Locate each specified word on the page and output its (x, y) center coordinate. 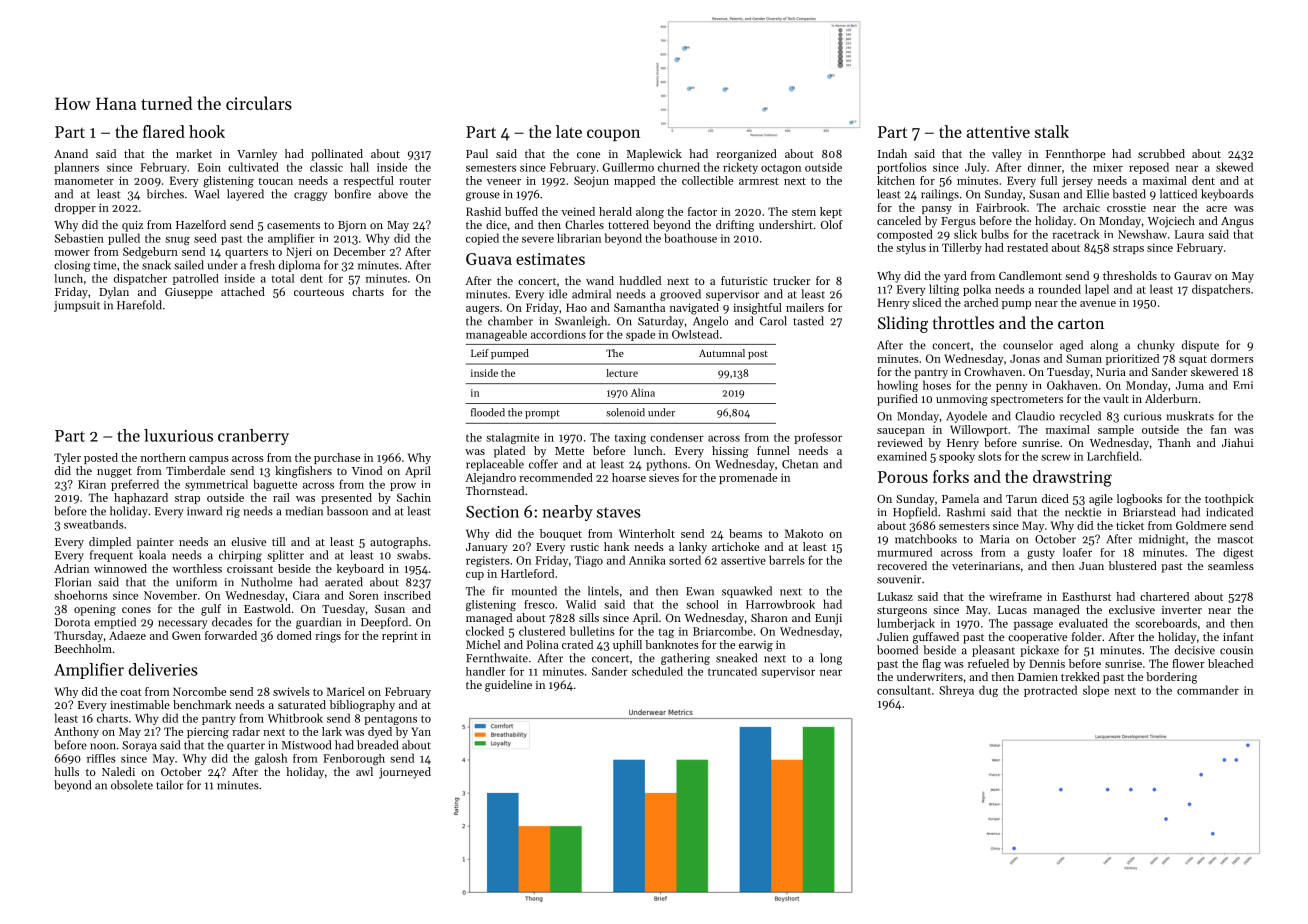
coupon (613, 135)
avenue (1098, 304)
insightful (757, 309)
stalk (1052, 131)
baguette (275, 485)
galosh (271, 759)
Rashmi (966, 512)
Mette (569, 451)
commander (1208, 690)
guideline (508, 686)
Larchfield (1113, 456)
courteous (319, 292)
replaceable (495, 465)
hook (207, 131)
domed (294, 635)
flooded (488, 412)
